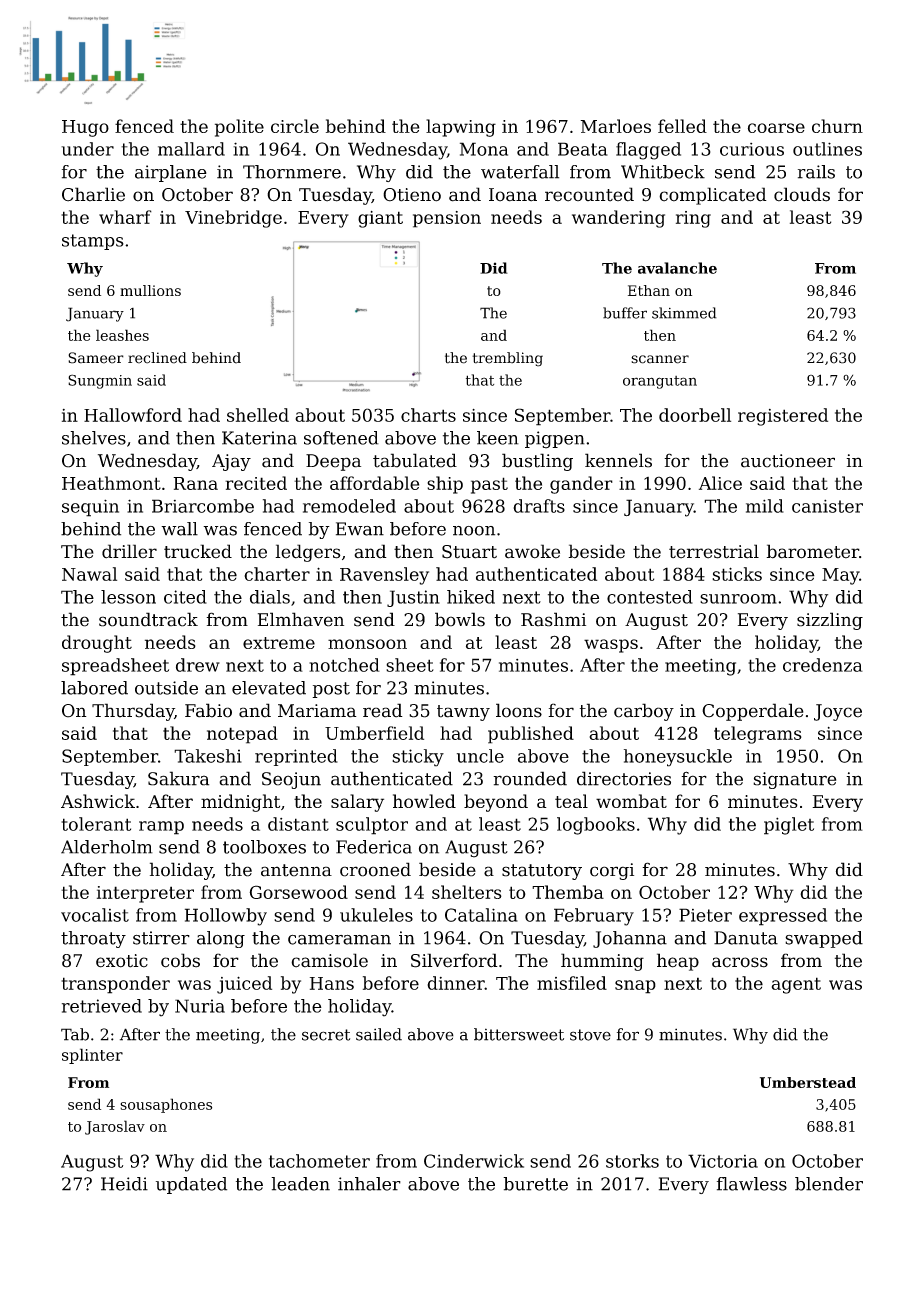  What do you see at coordinates (507, 359) in the page?
I see `trembling` at bounding box center [507, 359].
